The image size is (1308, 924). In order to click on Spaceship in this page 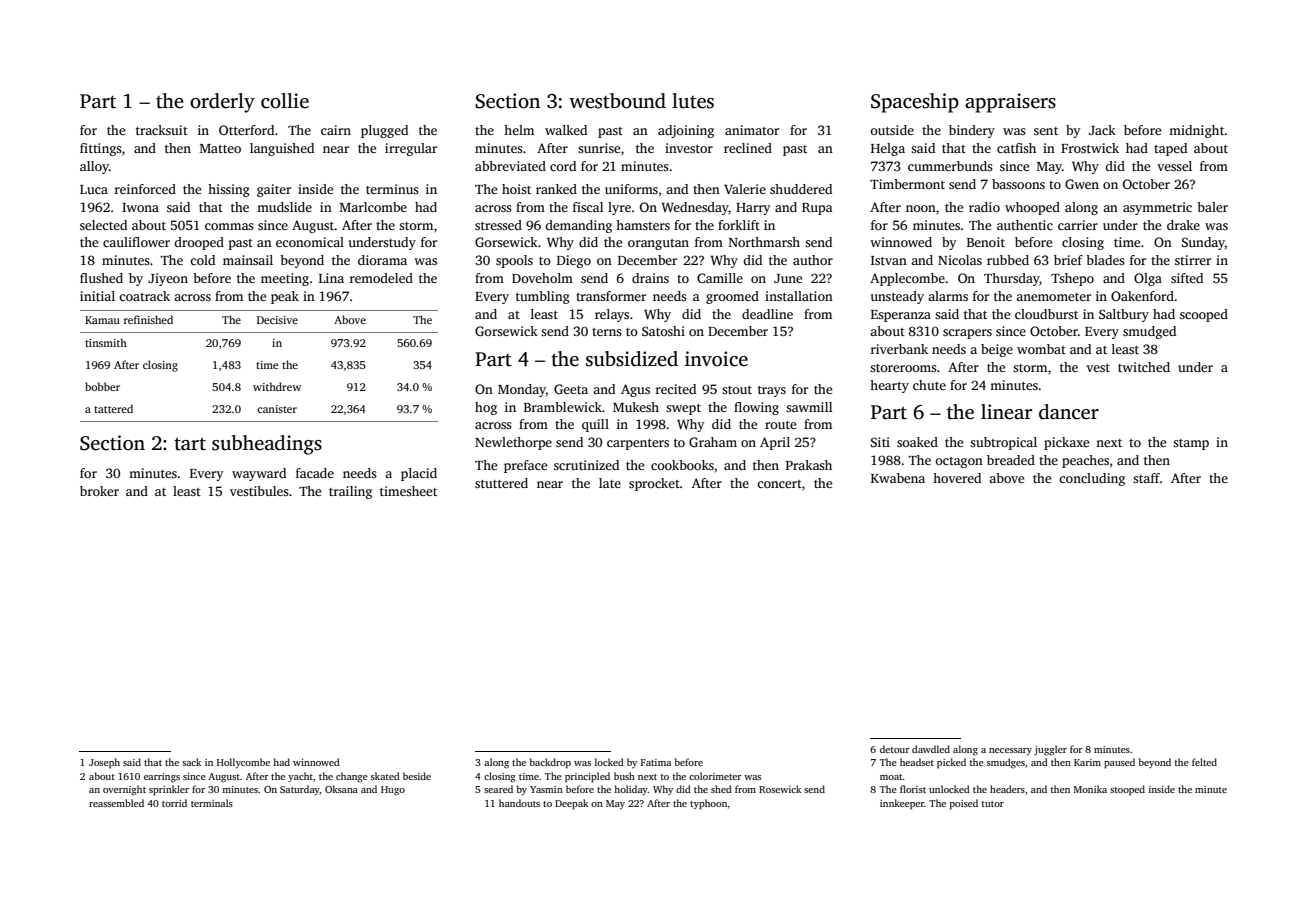, I will do `click(915, 103)`.
